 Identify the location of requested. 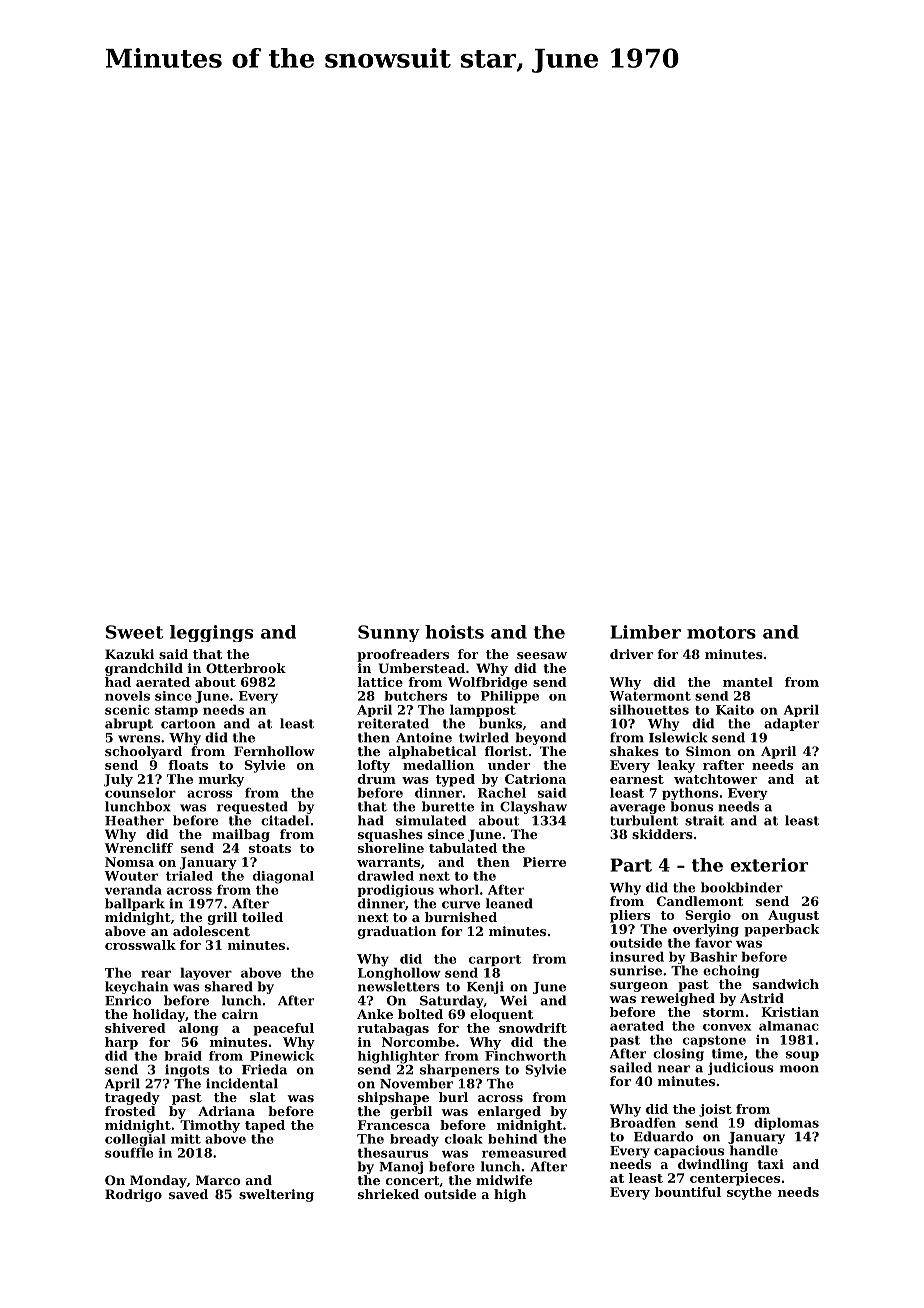
(252, 807).
